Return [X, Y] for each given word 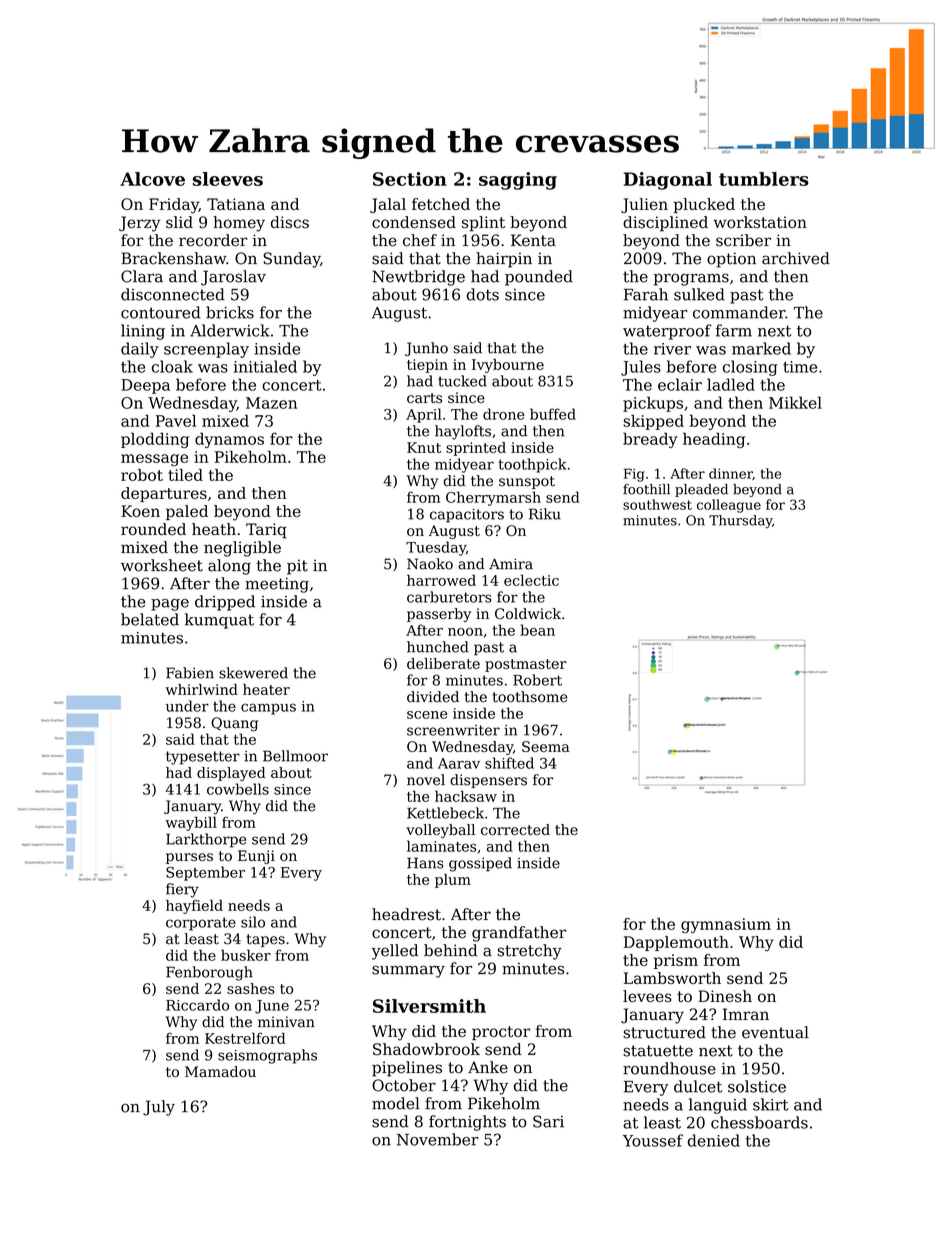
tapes [266, 940]
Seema [546, 746]
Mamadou [220, 1071]
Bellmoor [295, 756]
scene [427, 715]
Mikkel [795, 402]
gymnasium [726, 925]
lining [143, 332]
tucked [462, 381]
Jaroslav [233, 278]
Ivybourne [508, 366]
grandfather [519, 934]
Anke [488, 1067]
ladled [731, 384]
